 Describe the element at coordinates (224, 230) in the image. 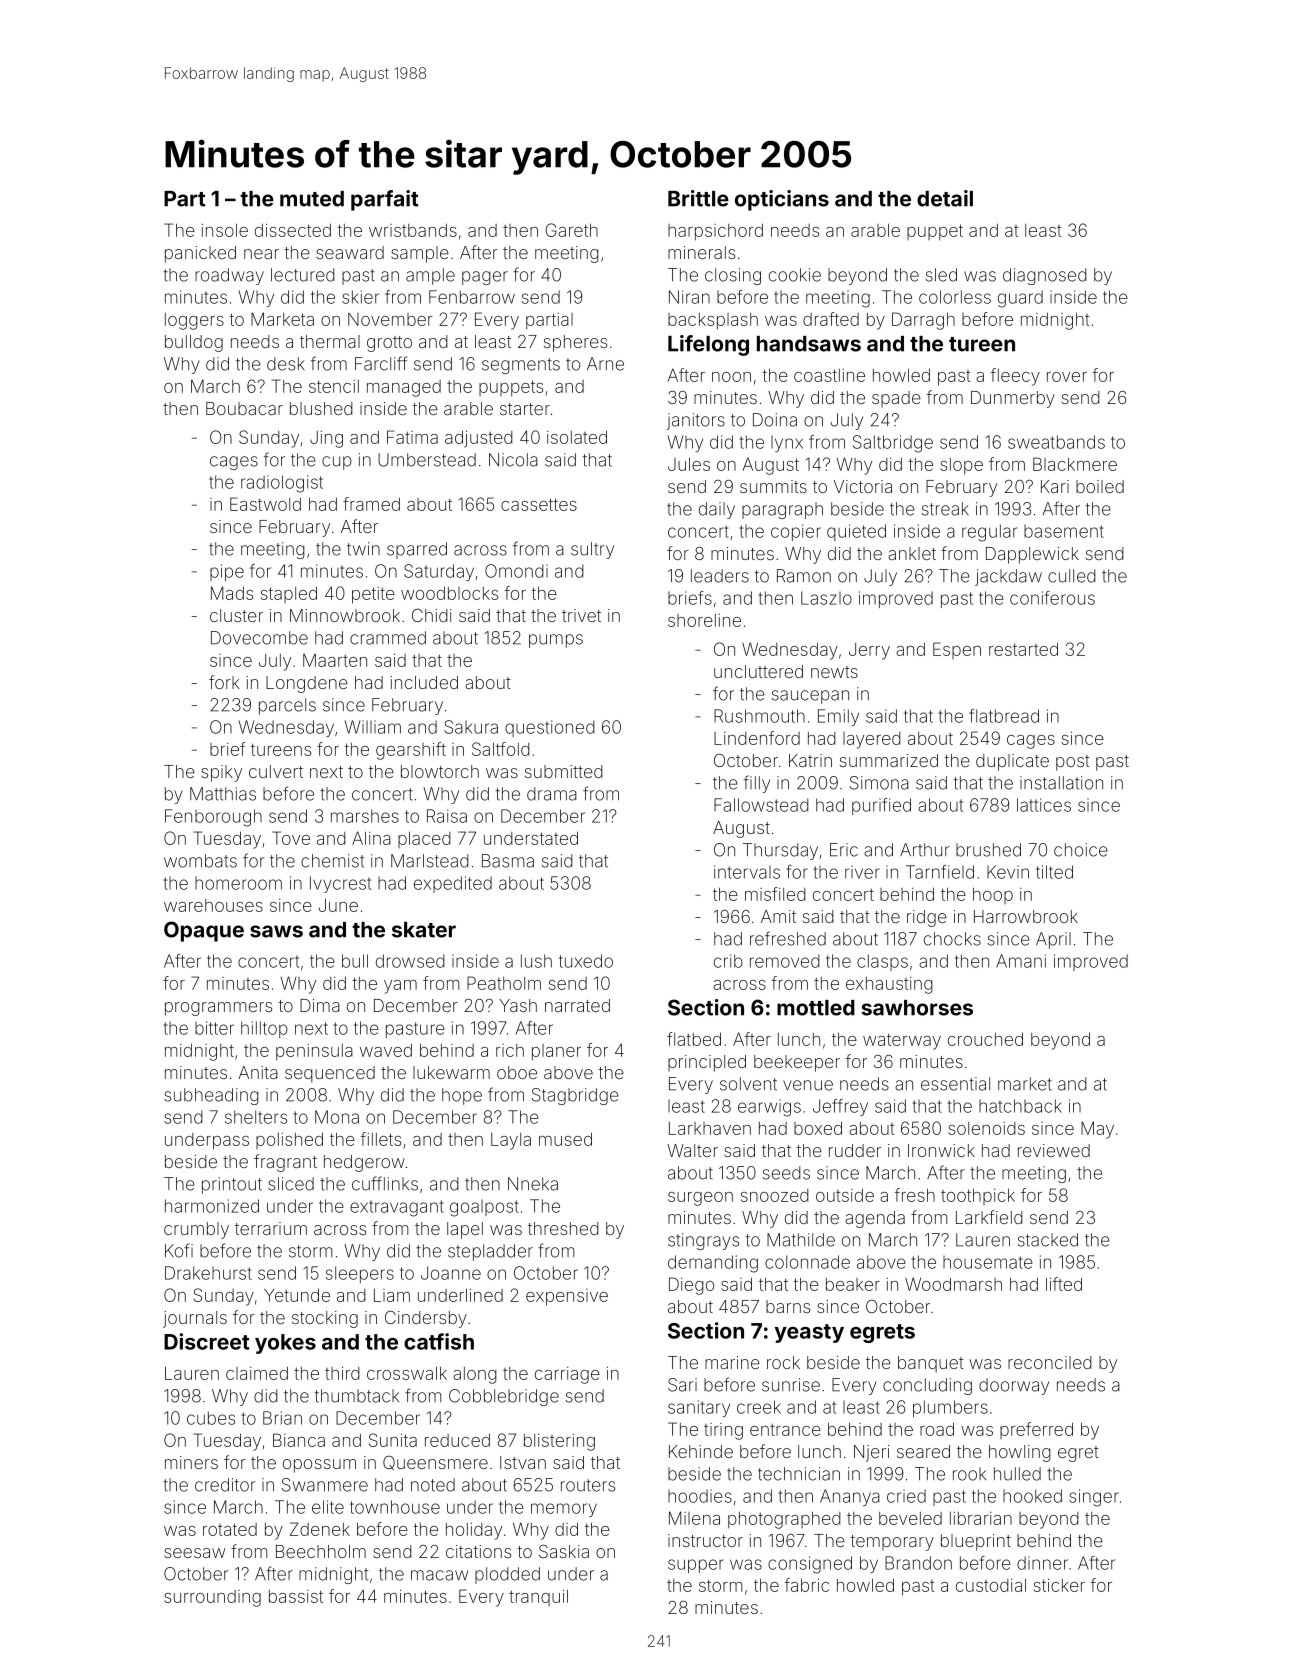

I see `insole` at that location.
